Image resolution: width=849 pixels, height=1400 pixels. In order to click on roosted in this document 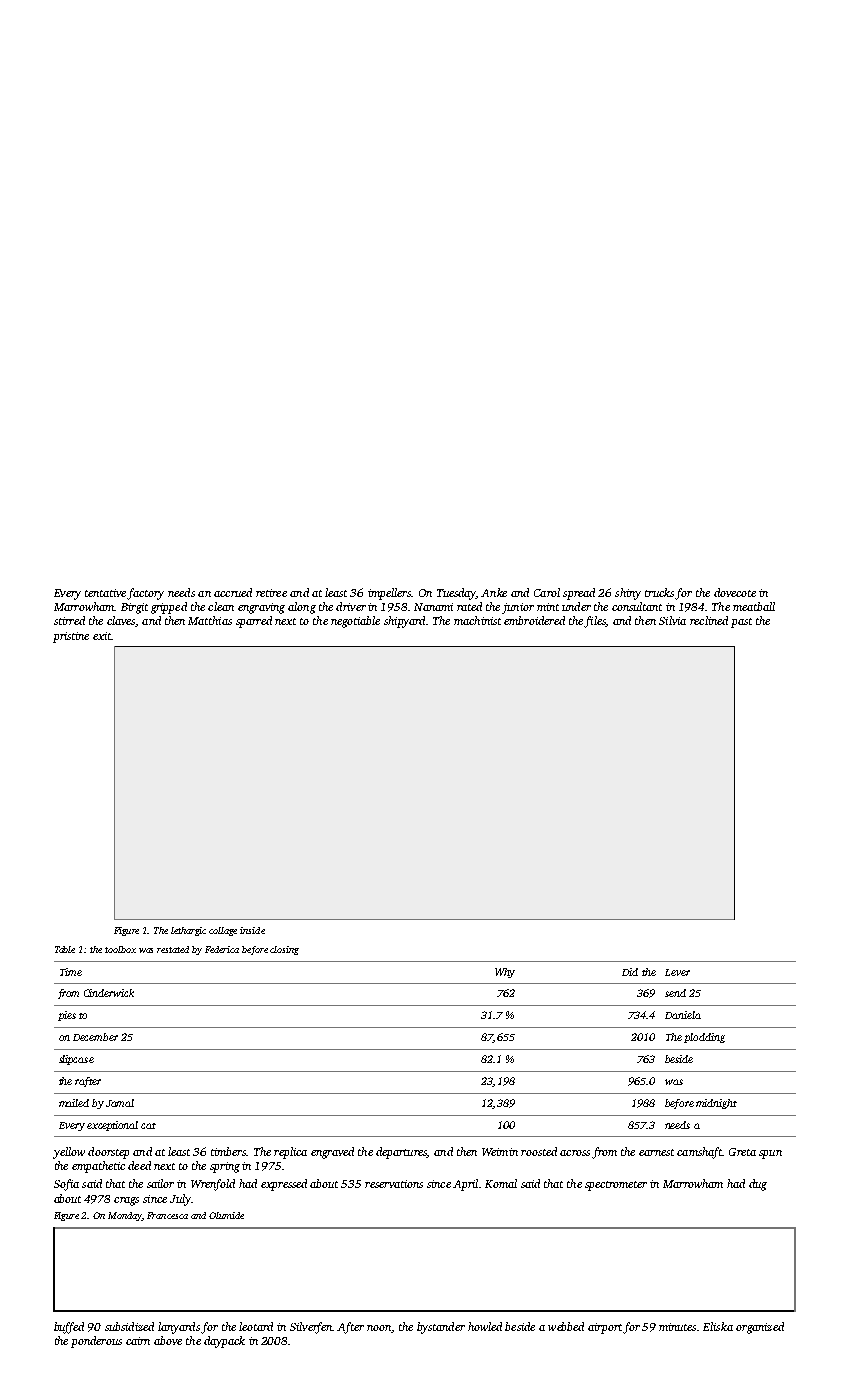, I will do `click(539, 1151)`.
